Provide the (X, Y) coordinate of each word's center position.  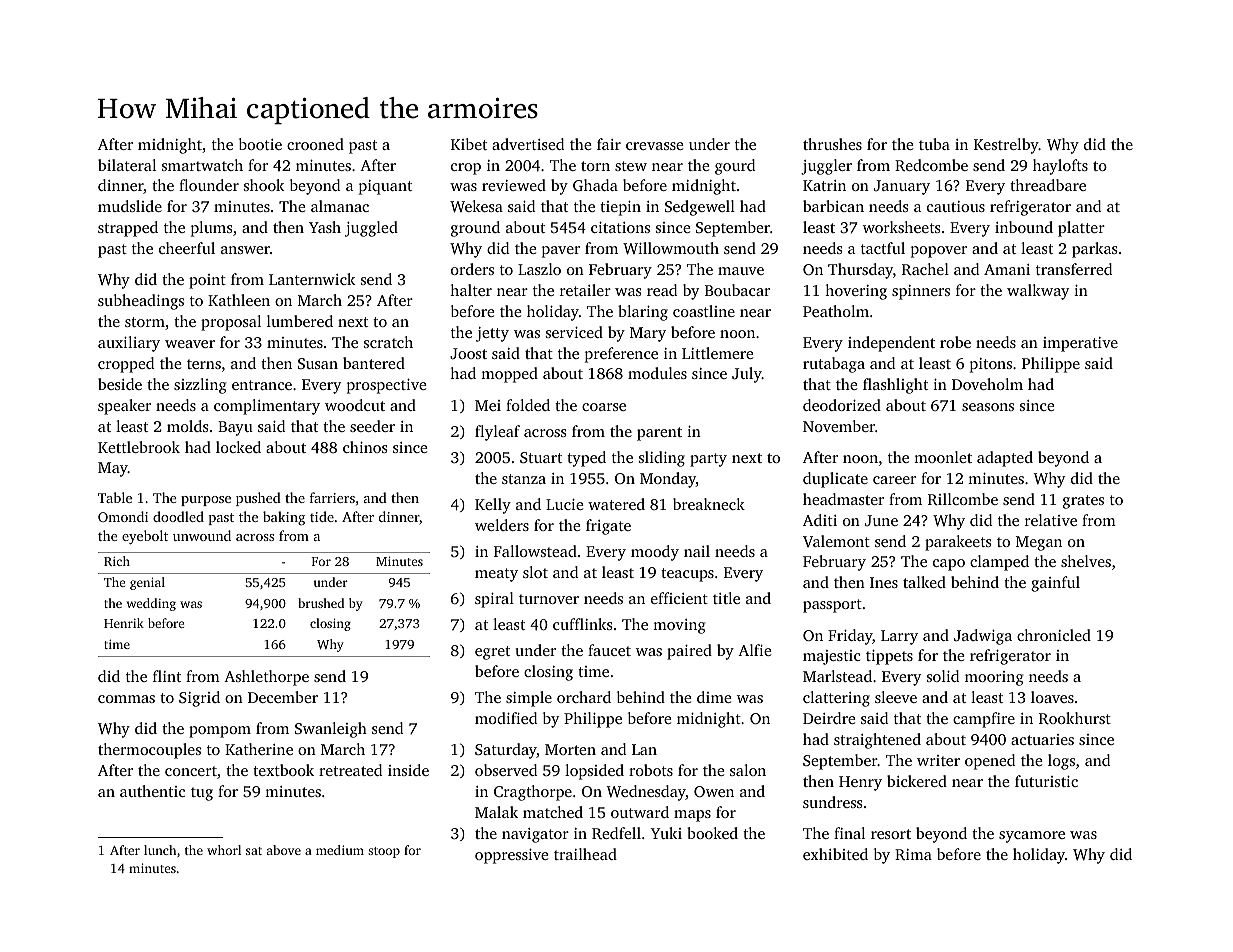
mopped (509, 375)
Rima (913, 854)
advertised (528, 144)
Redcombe (931, 165)
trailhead (585, 854)
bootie (260, 144)
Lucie (564, 504)
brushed (321, 603)
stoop (384, 852)
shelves (1086, 561)
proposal (231, 323)
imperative (1080, 344)
